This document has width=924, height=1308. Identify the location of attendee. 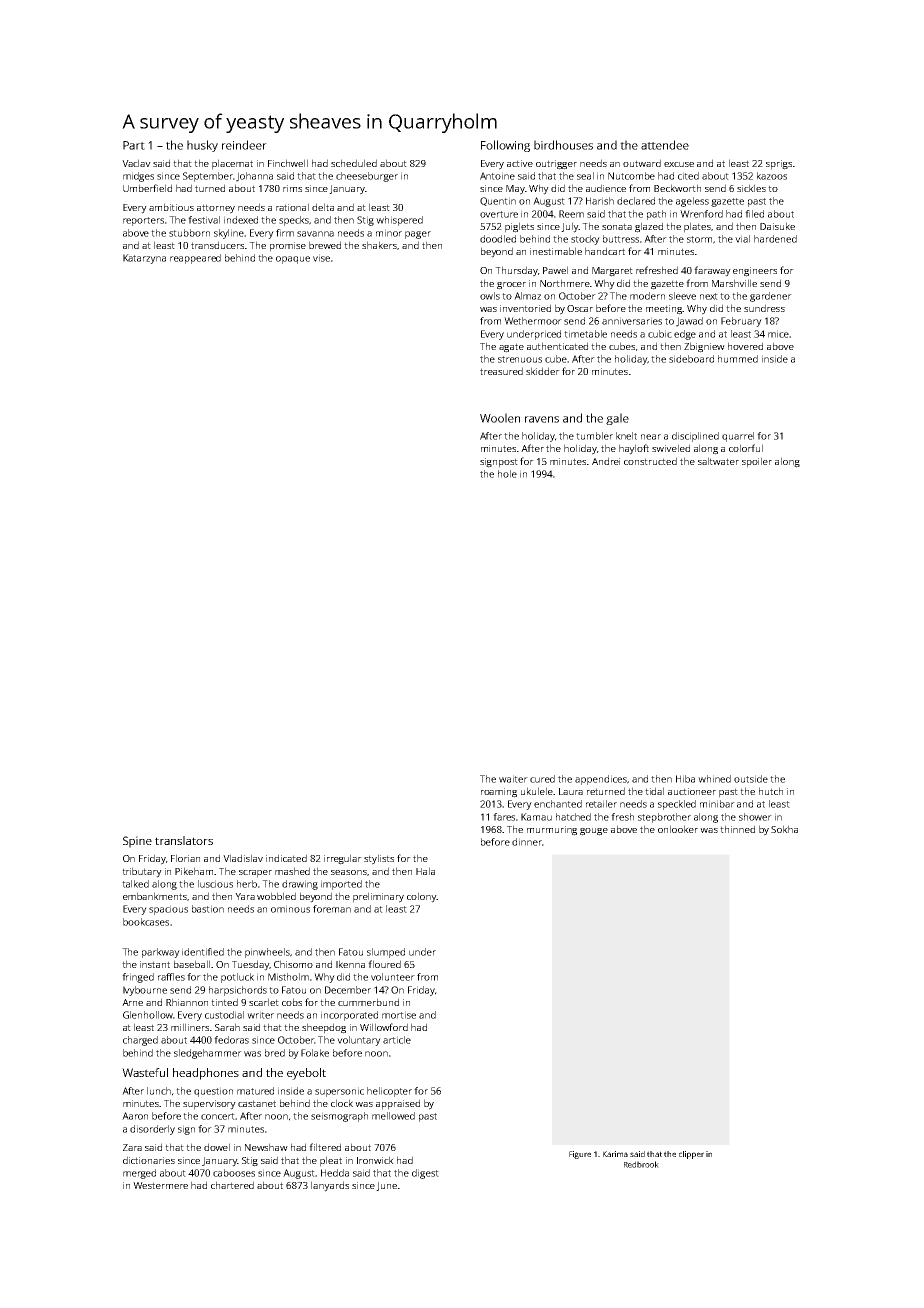
(665, 145).
